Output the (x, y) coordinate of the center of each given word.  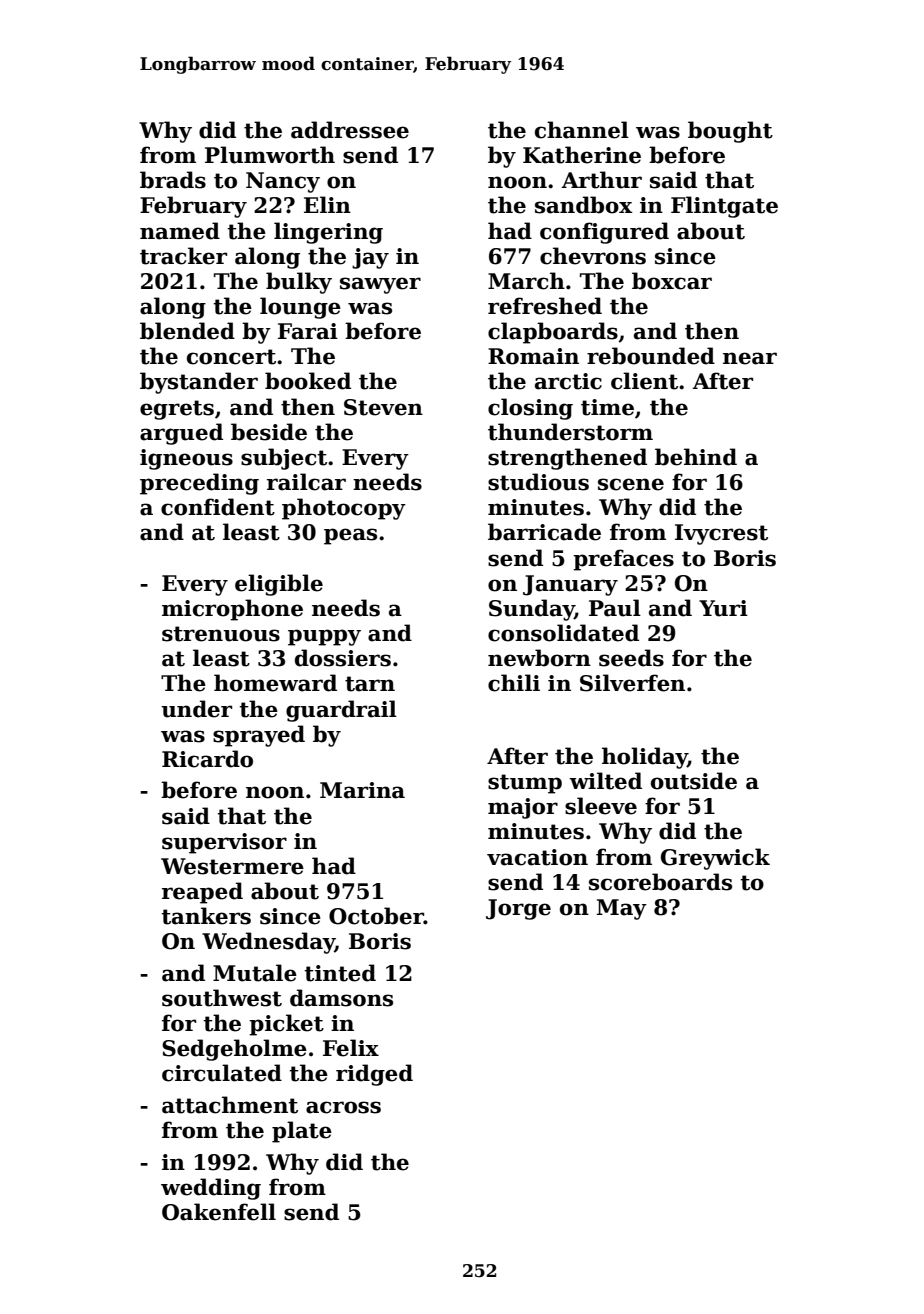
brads (173, 180)
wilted (605, 781)
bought (730, 132)
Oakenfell (219, 1212)
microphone (232, 610)
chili (514, 683)
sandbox (584, 205)
